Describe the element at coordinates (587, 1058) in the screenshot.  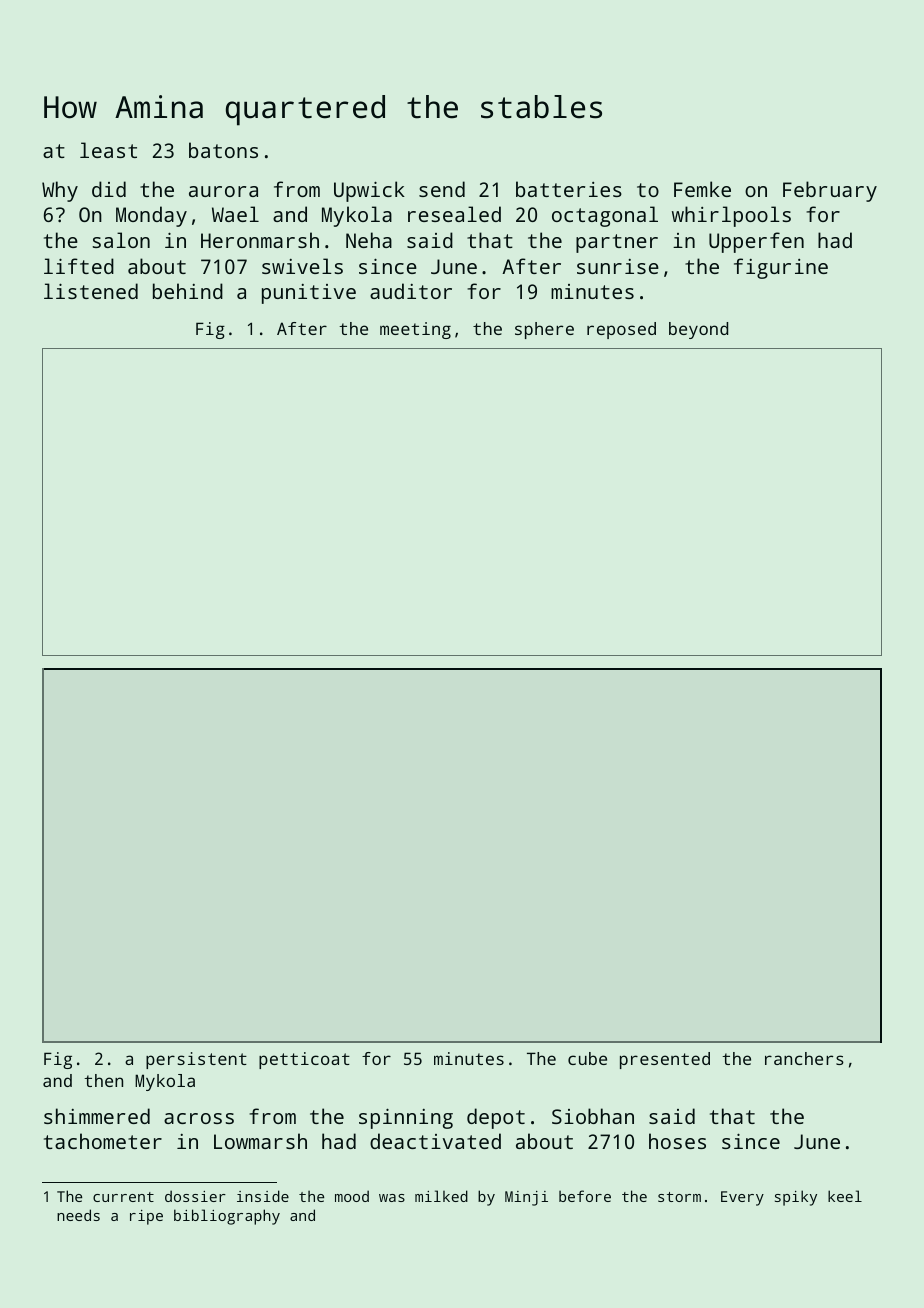
I see `cube` at that location.
